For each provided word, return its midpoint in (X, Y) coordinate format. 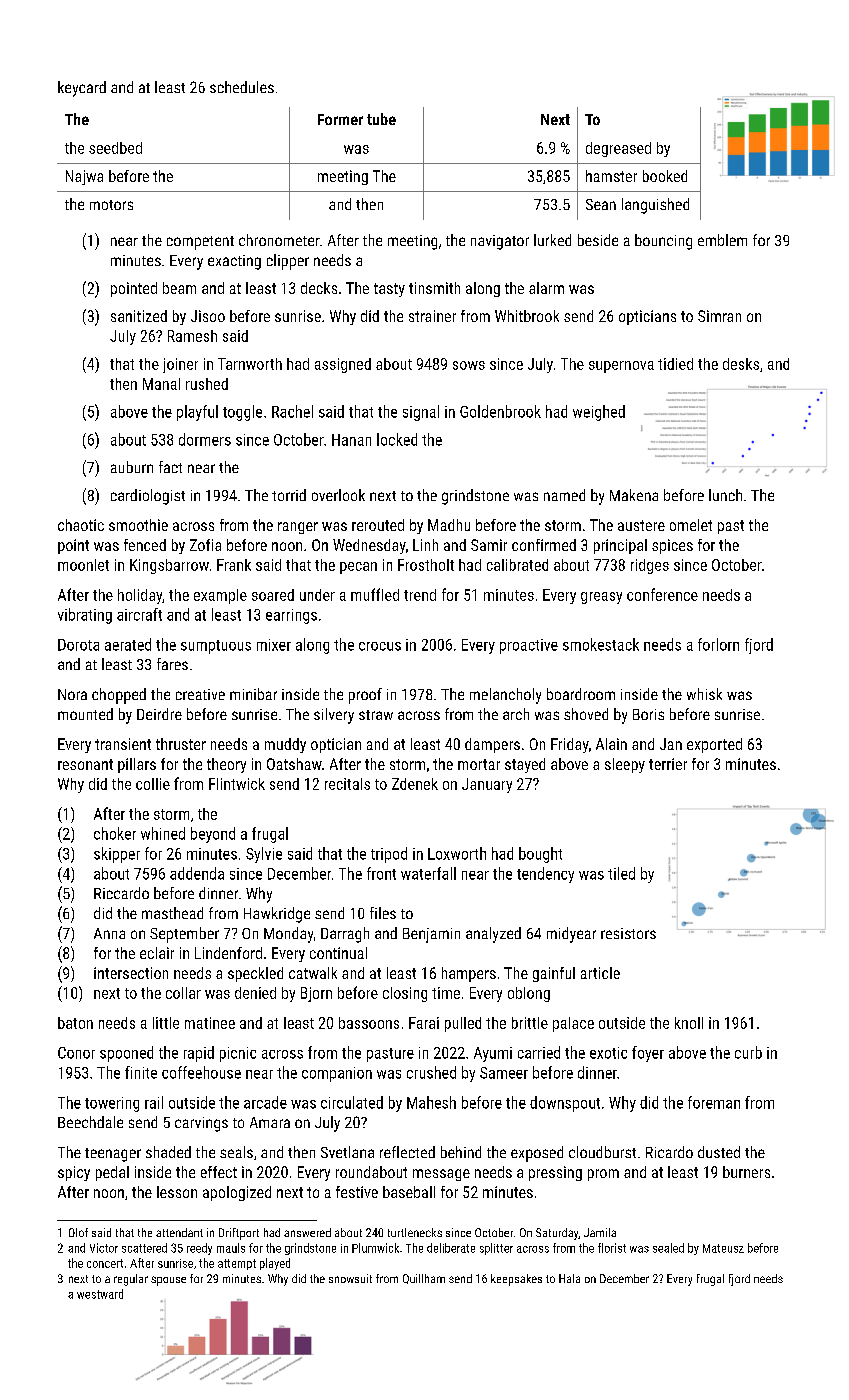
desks (741, 364)
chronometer (279, 240)
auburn (132, 467)
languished (655, 206)
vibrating (85, 616)
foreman (714, 1102)
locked (397, 439)
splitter (496, 1249)
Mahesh (431, 1102)
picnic (238, 1054)
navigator (500, 242)
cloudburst (602, 1152)
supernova (621, 367)
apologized (237, 1193)
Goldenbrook (500, 411)
